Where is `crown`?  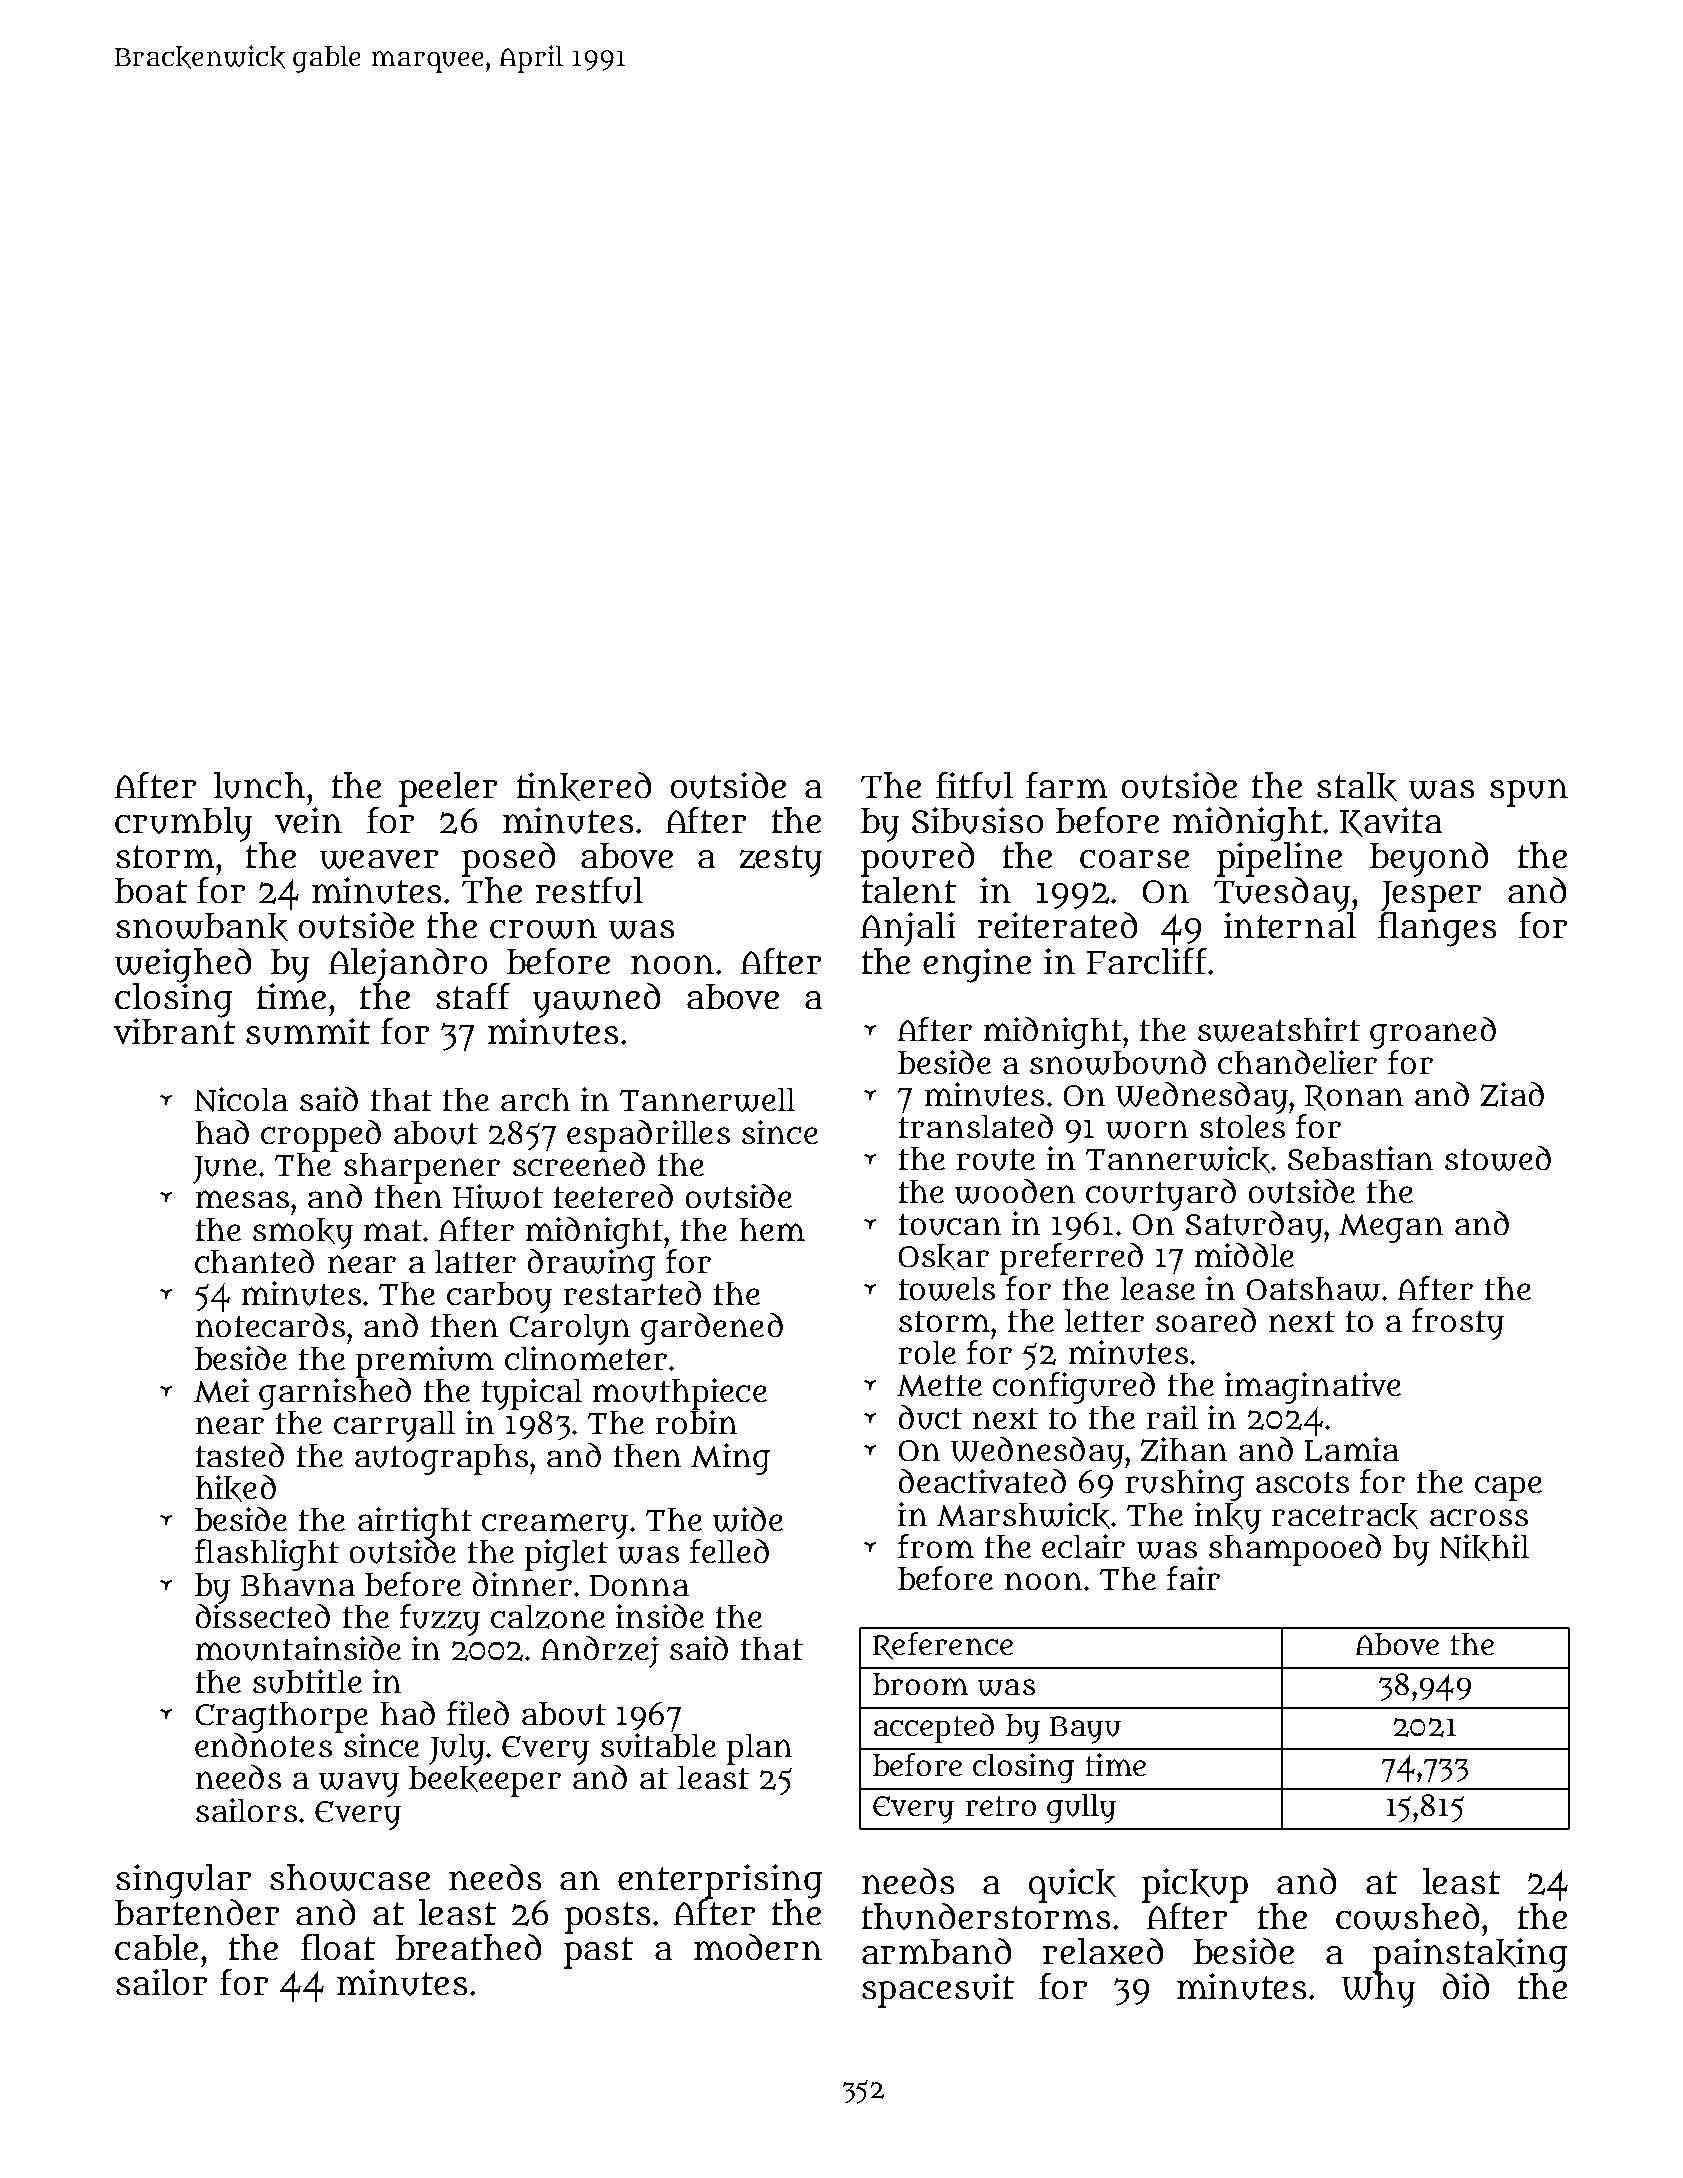 crown is located at coordinates (543, 929).
